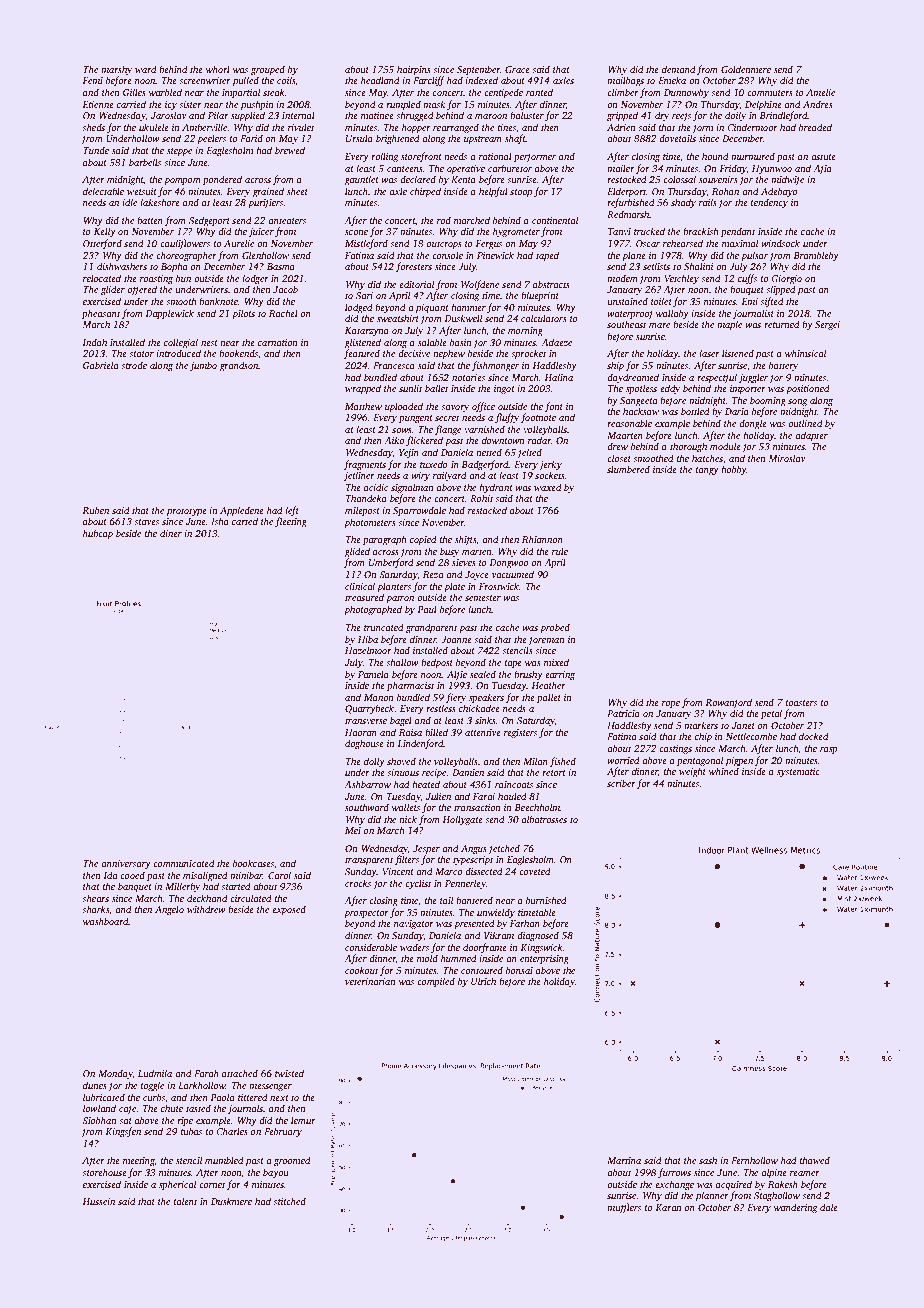  What do you see at coordinates (391, 563) in the screenshot?
I see `Umberford` at bounding box center [391, 563].
